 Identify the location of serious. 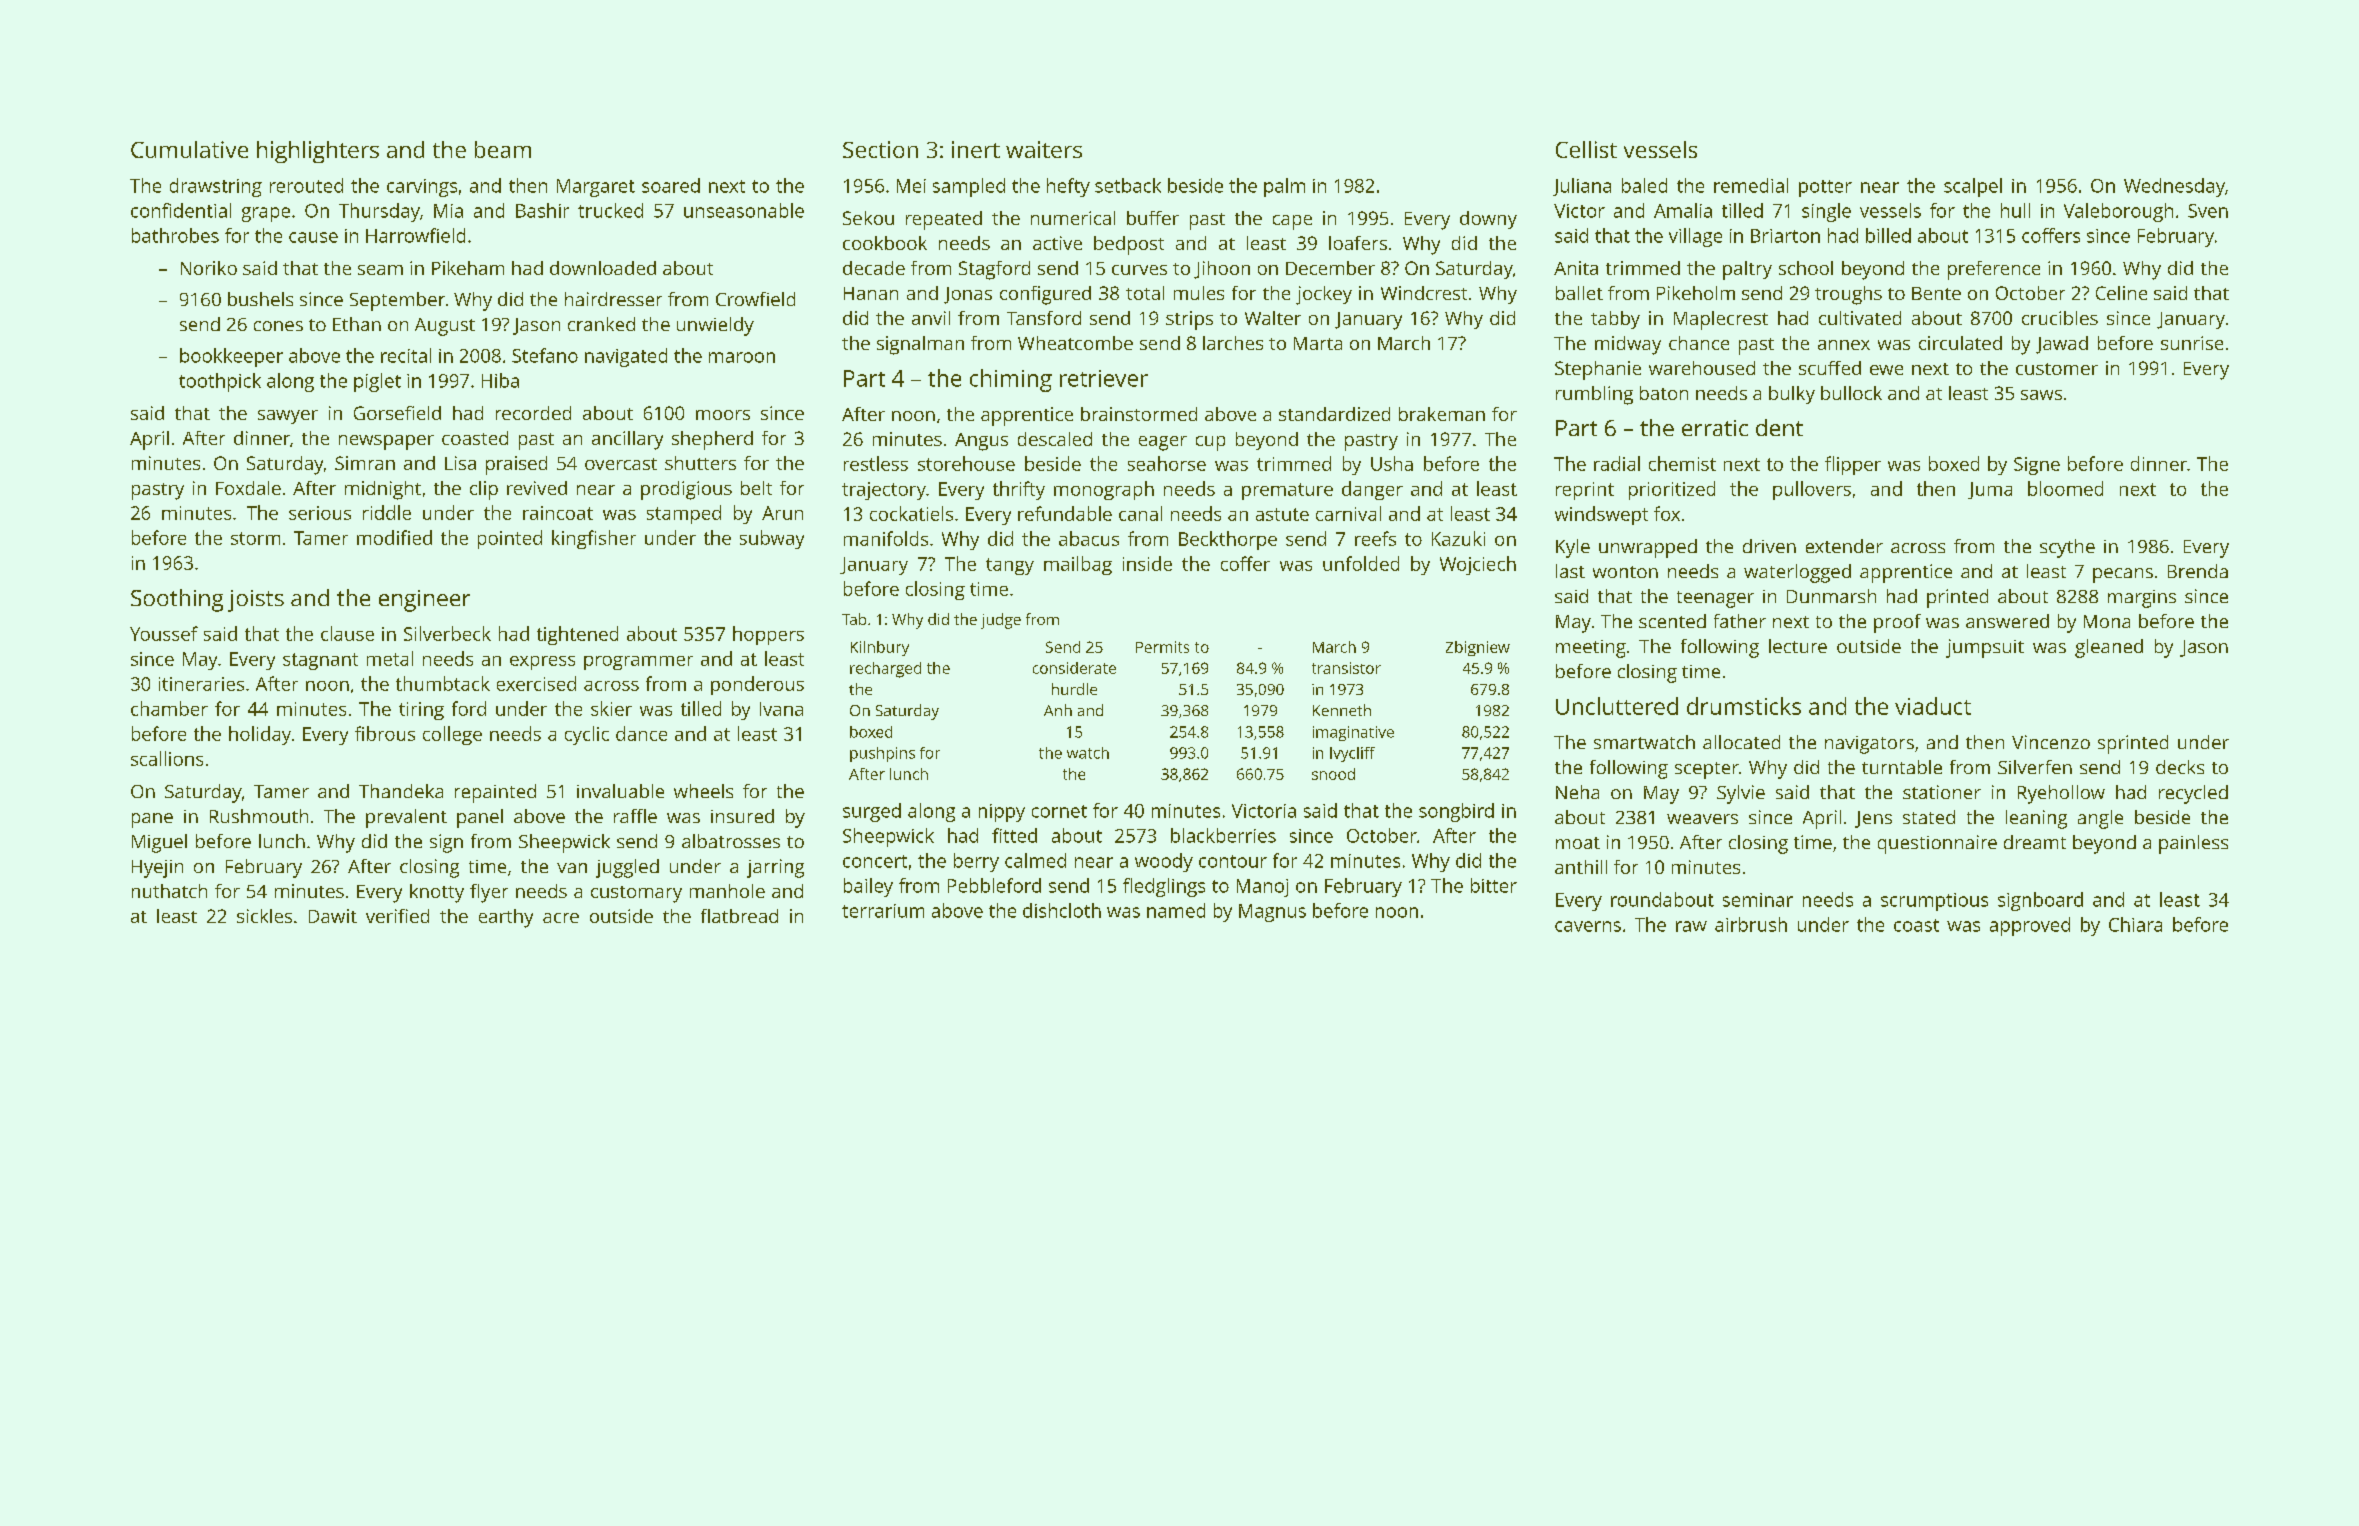
(320, 513).
